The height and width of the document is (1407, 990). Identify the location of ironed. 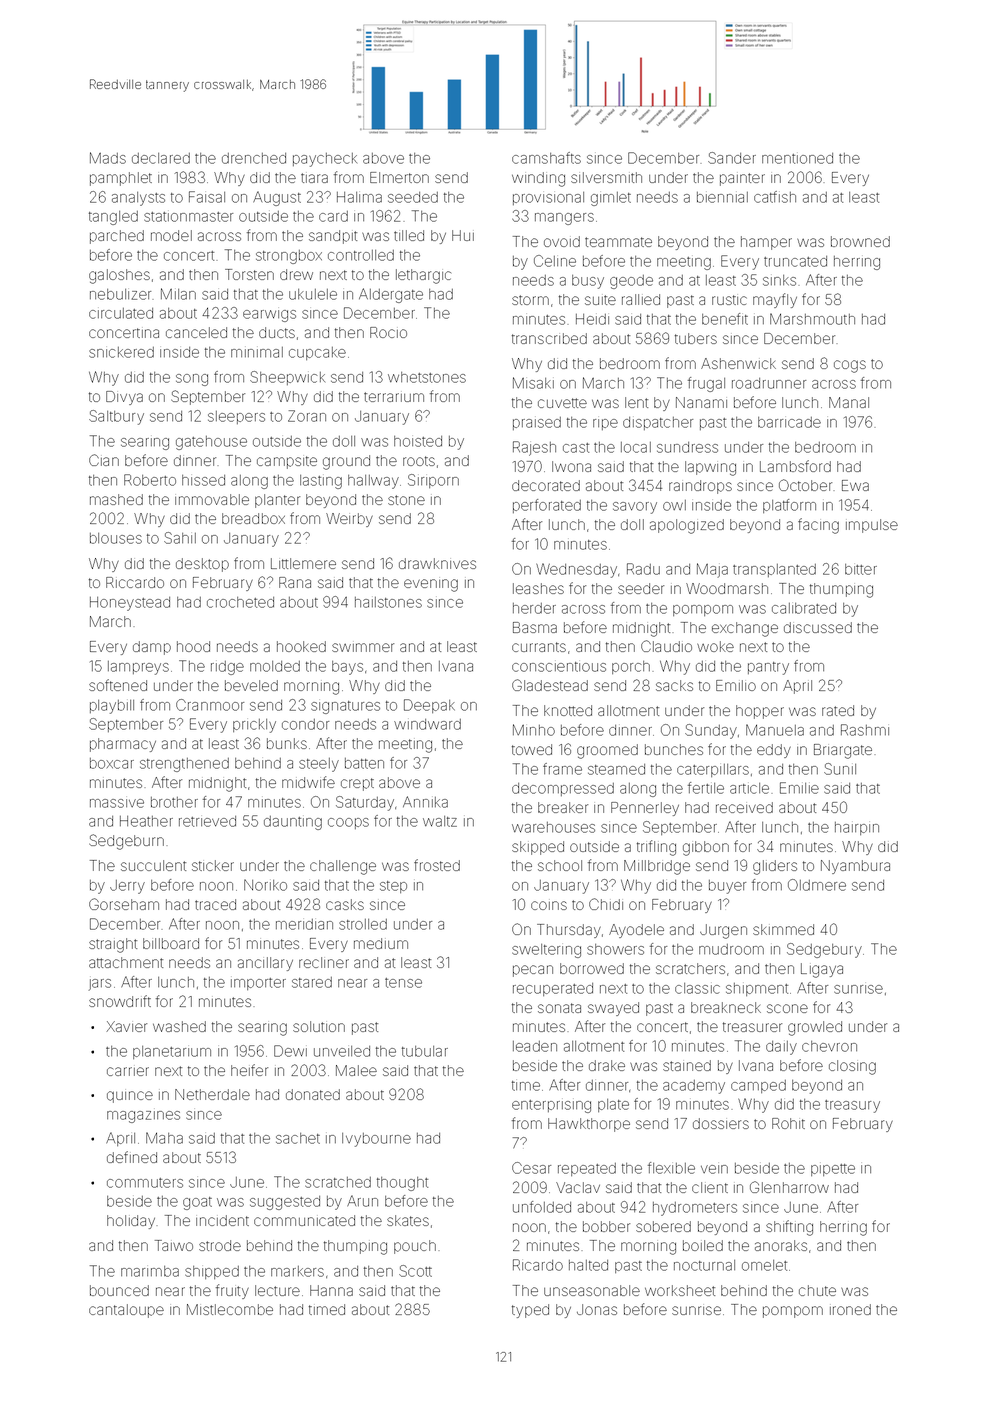
(850, 1309).
